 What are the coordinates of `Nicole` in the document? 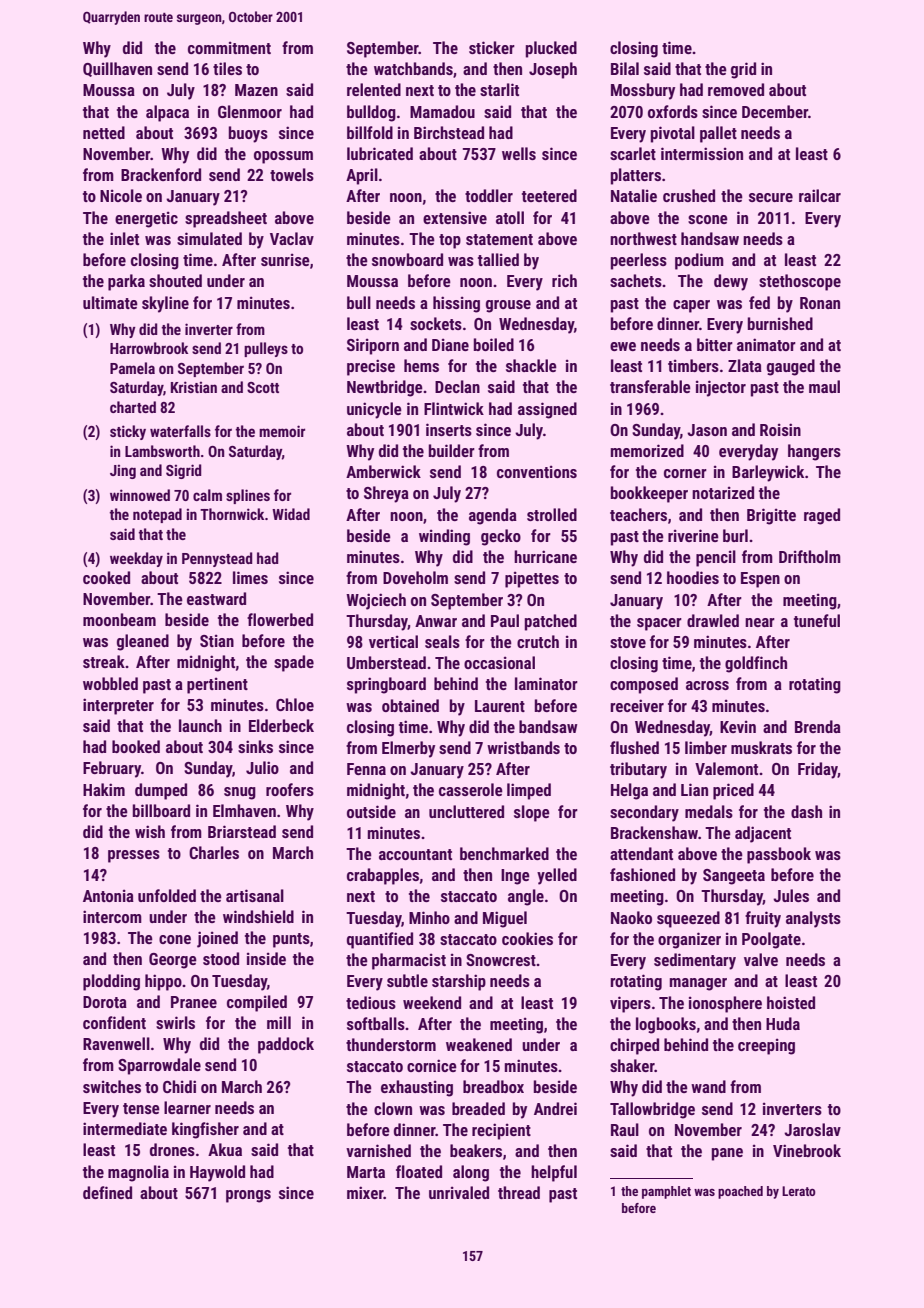 It's located at (121, 195).
